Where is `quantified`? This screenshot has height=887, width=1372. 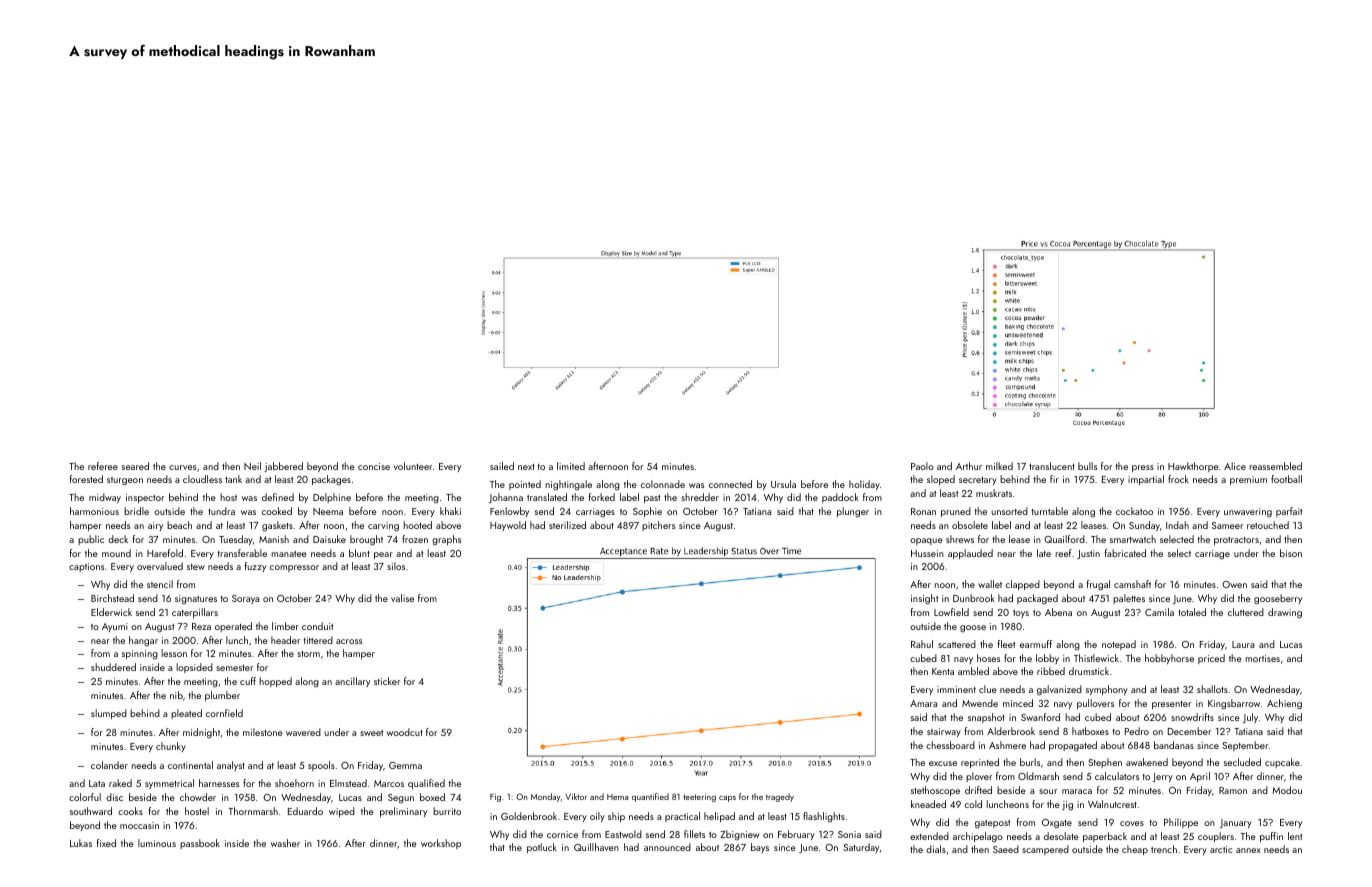 quantified is located at coordinates (650, 797).
